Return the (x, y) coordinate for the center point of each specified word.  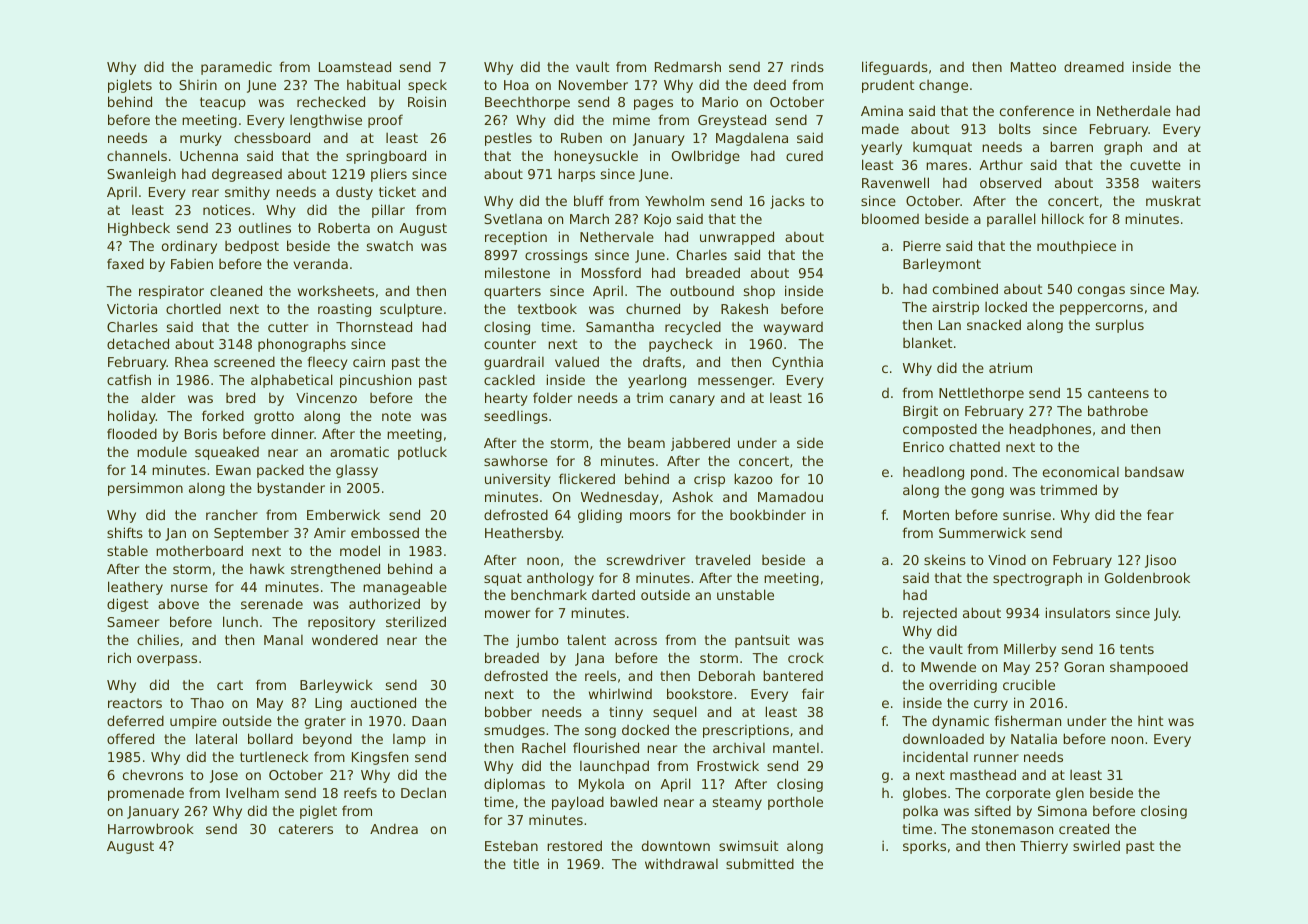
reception (516, 238)
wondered (345, 639)
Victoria (132, 308)
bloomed (890, 218)
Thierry (1044, 847)
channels (137, 155)
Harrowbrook (151, 828)
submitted (760, 863)
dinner (293, 433)
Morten (926, 515)
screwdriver (646, 559)
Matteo (1033, 67)
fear (1160, 514)
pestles (508, 139)
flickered (587, 478)
